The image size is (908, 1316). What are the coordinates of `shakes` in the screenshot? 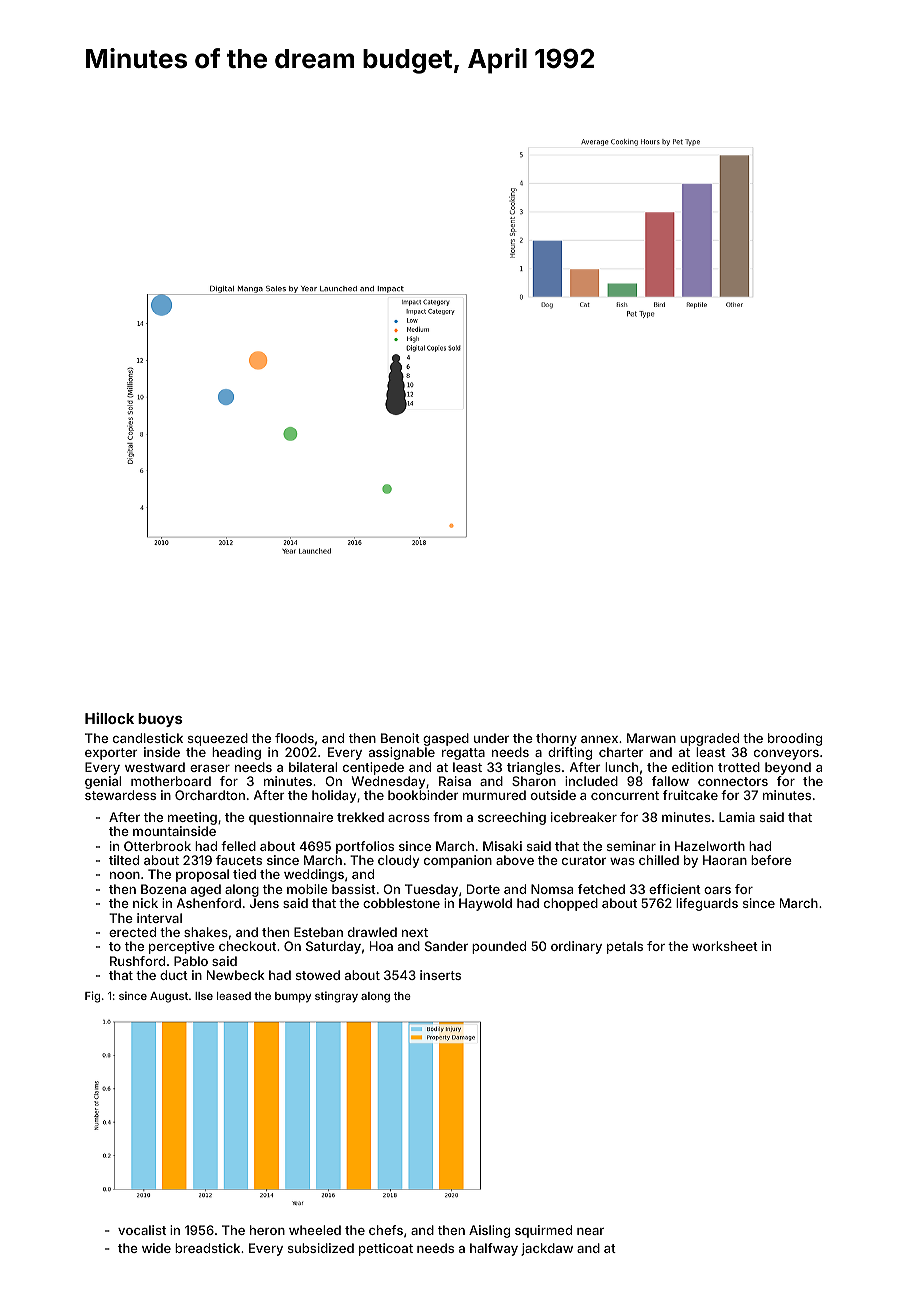 It's located at (206, 932).
